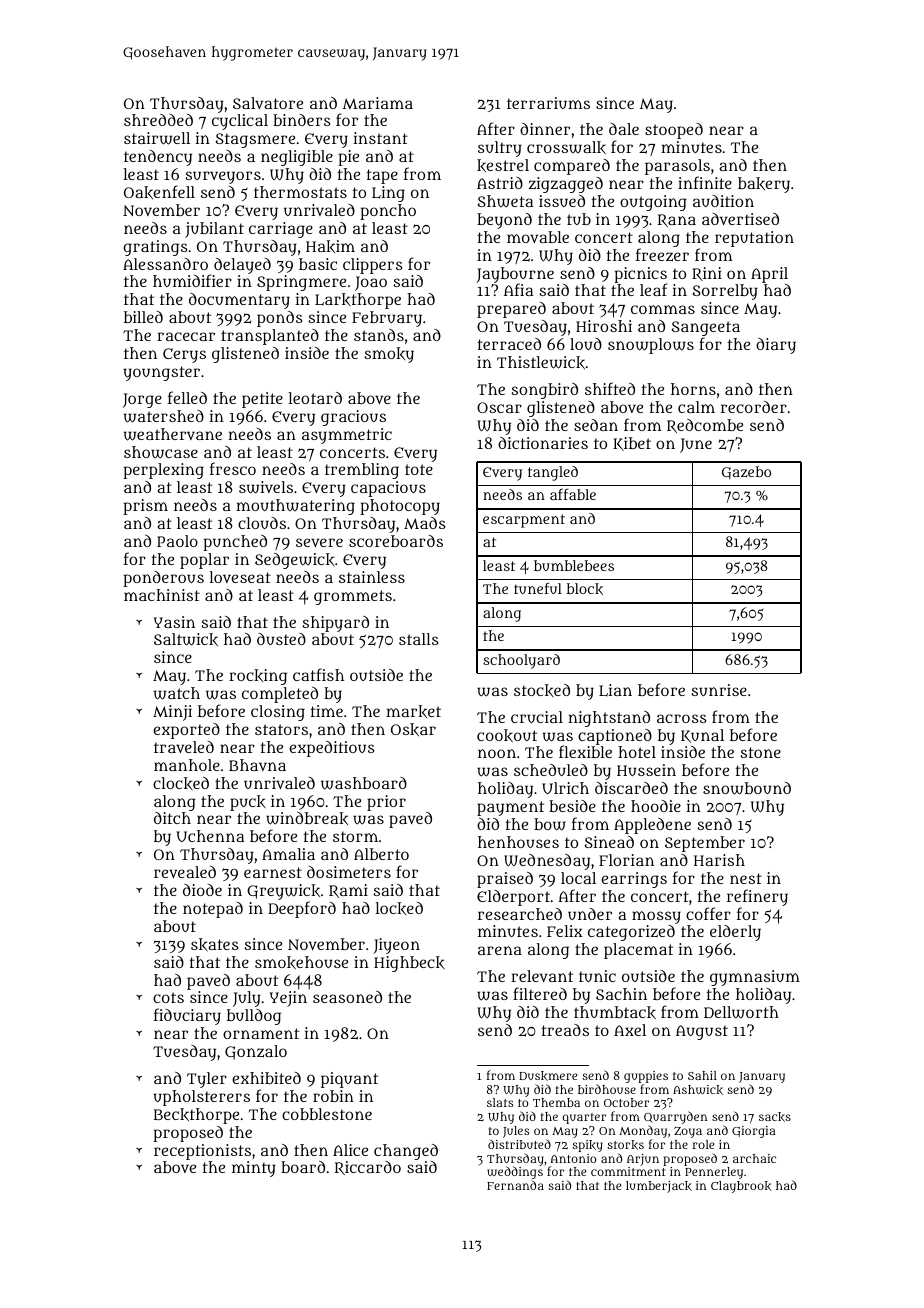 Image resolution: width=924 pixels, height=1308 pixels. What do you see at coordinates (499, 407) in the document?
I see `Oscar` at bounding box center [499, 407].
